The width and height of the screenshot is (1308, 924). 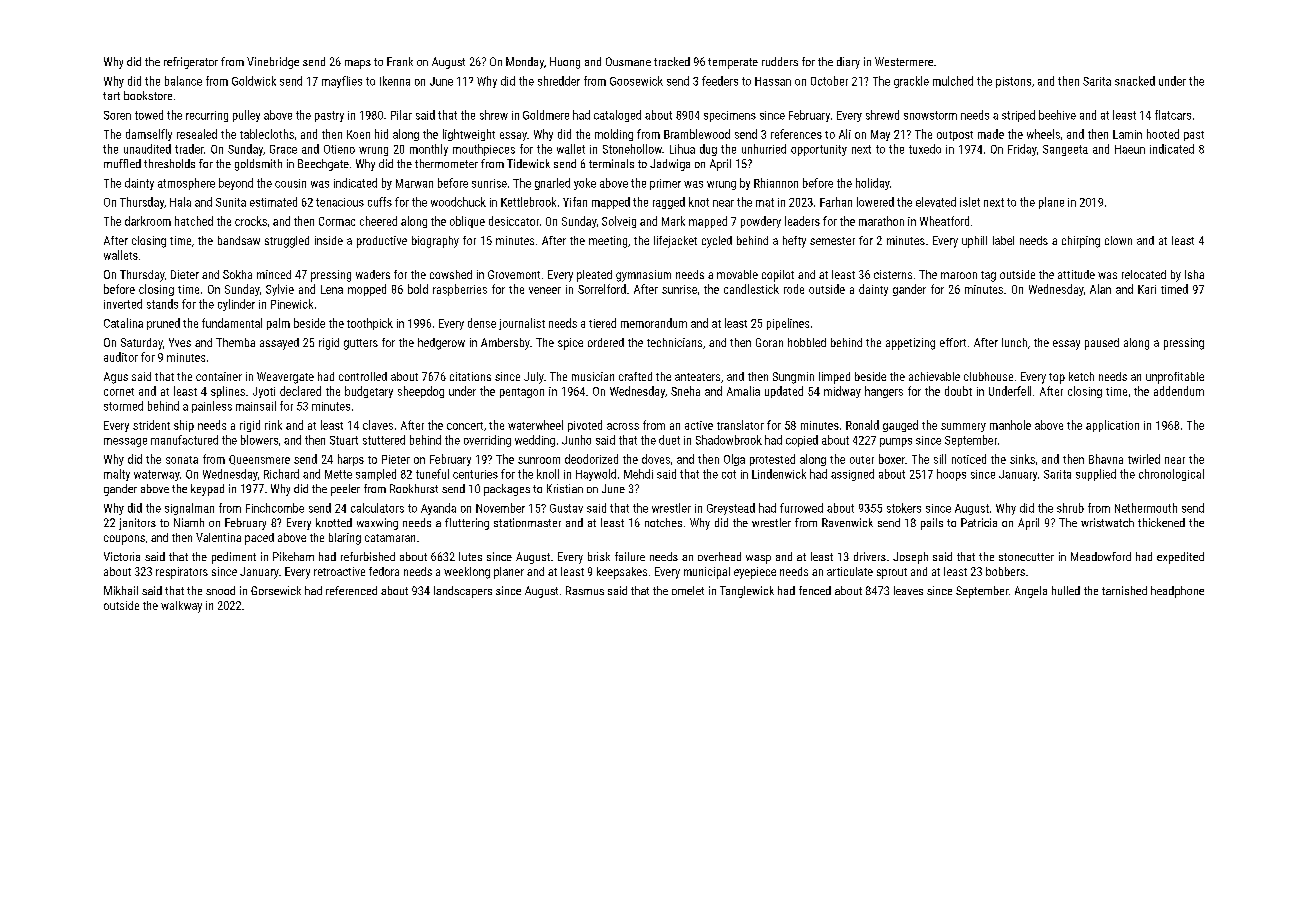 What do you see at coordinates (1173, 115) in the screenshot?
I see `flatcars` at bounding box center [1173, 115].
